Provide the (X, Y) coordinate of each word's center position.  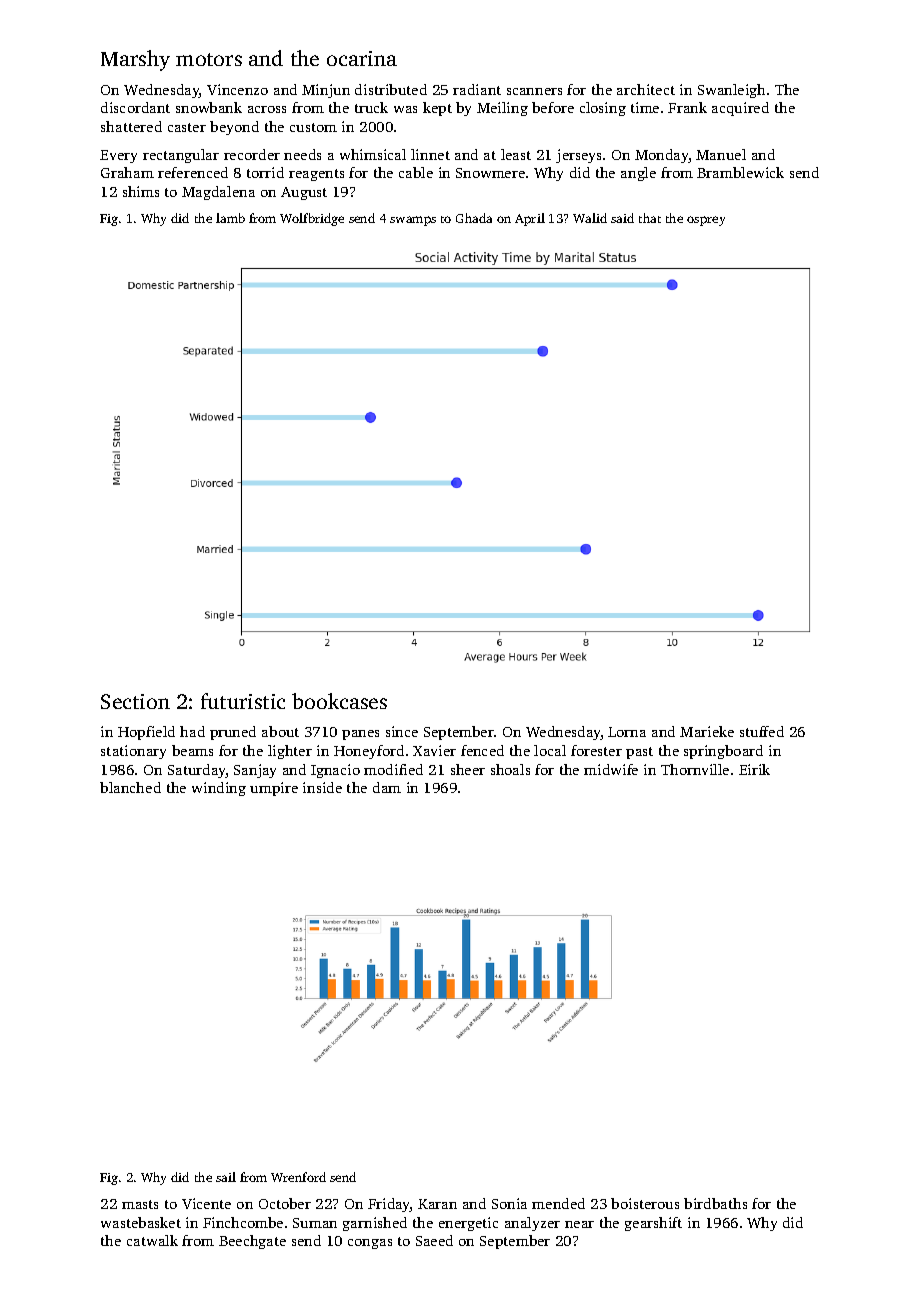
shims (141, 191)
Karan (437, 1204)
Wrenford (298, 1177)
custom (313, 127)
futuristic (243, 701)
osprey (706, 221)
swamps (413, 221)
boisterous (645, 1203)
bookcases (339, 701)
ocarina (362, 58)
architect (646, 89)
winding (219, 789)
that (650, 218)
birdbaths (715, 1203)
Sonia (509, 1203)
